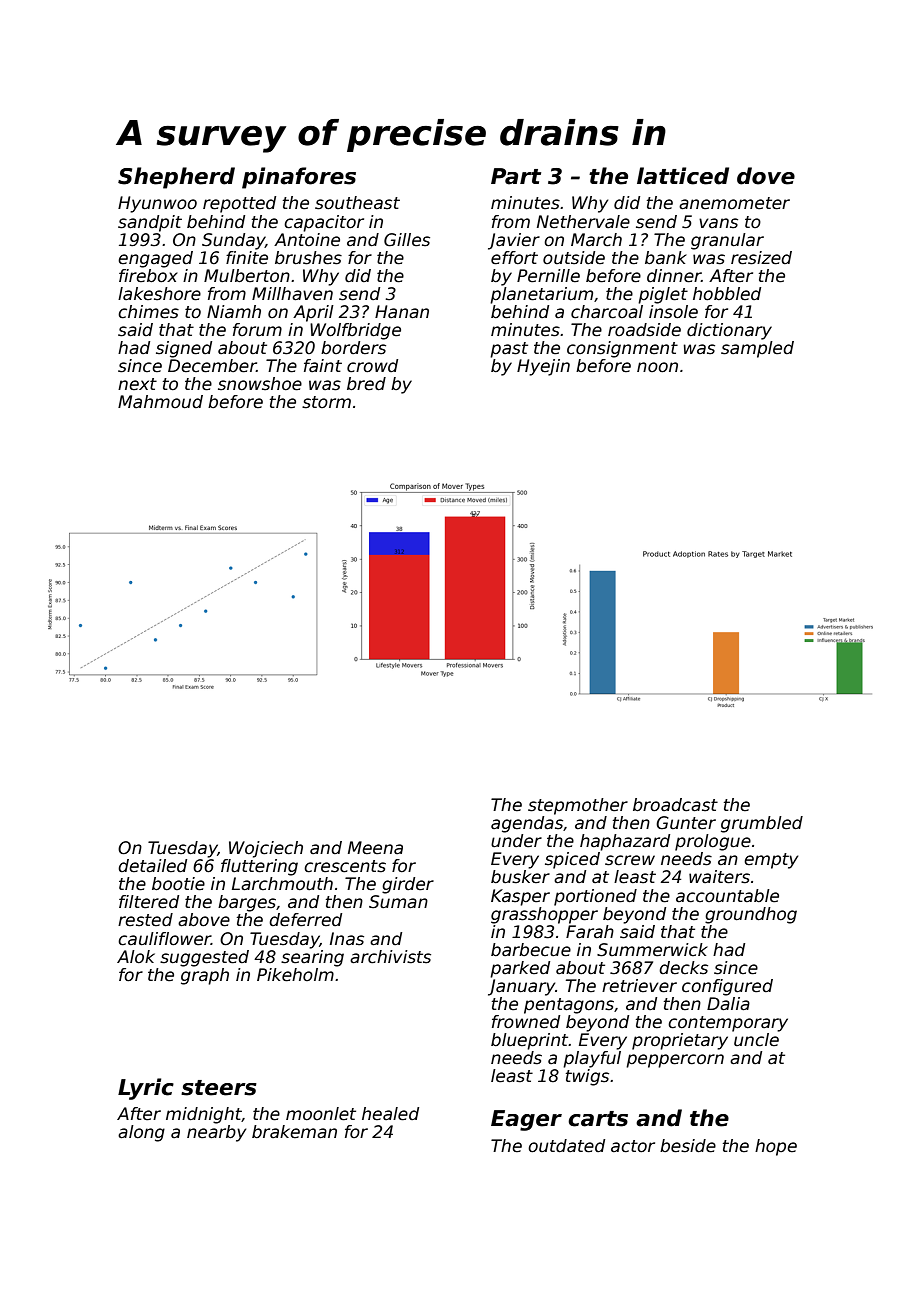 This screenshot has height=1311, width=924. Describe the element at coordinates (160, 402) in the screenshot. I see `Mahmoud` at that location.
